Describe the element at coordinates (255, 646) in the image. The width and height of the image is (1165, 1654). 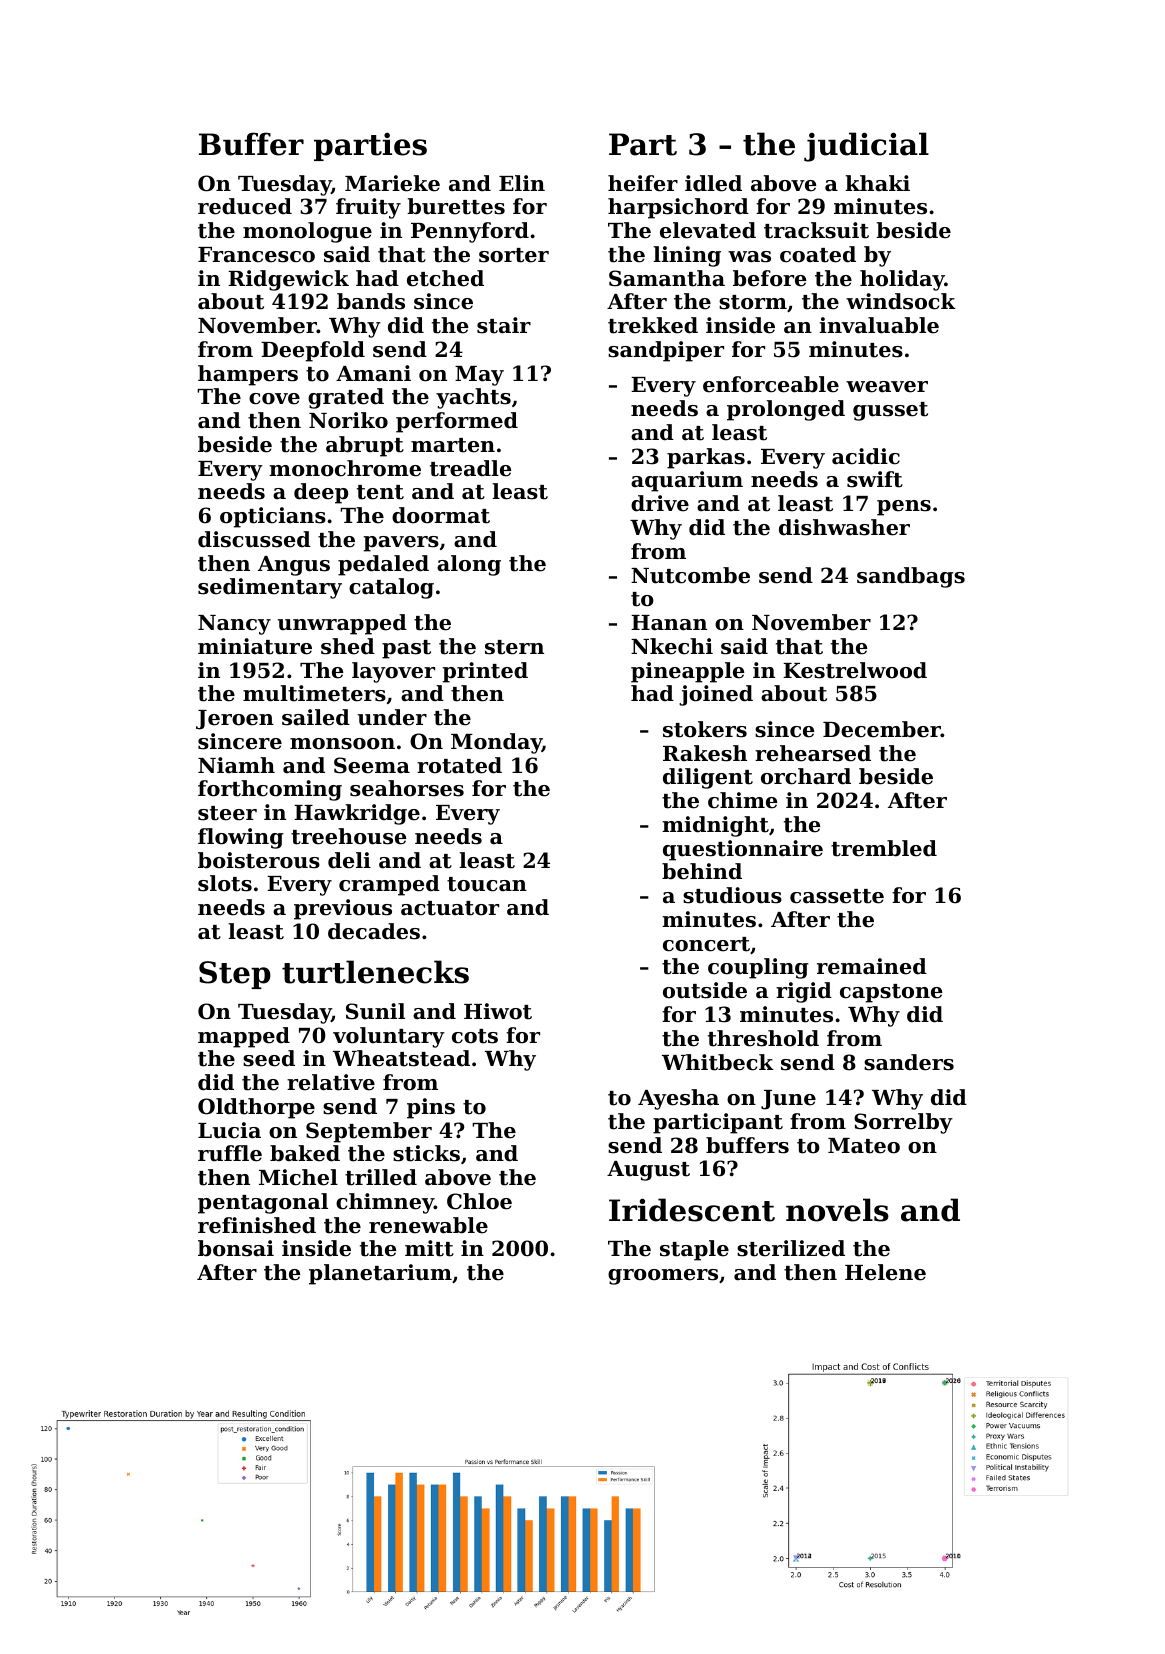
I see `miniature` at that location.
